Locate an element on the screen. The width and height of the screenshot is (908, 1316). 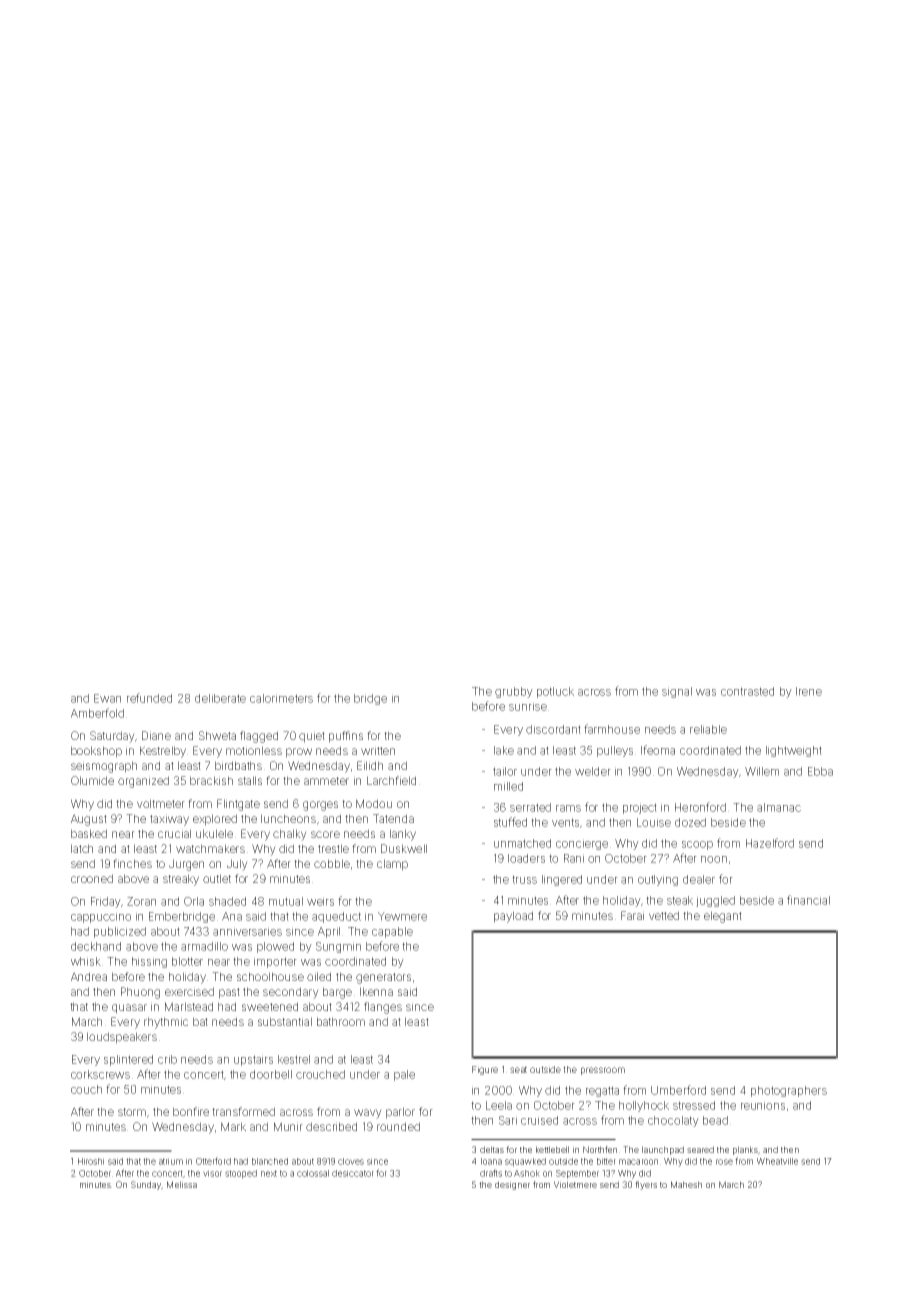
Sunday is located at coordinates (146, 1185).
